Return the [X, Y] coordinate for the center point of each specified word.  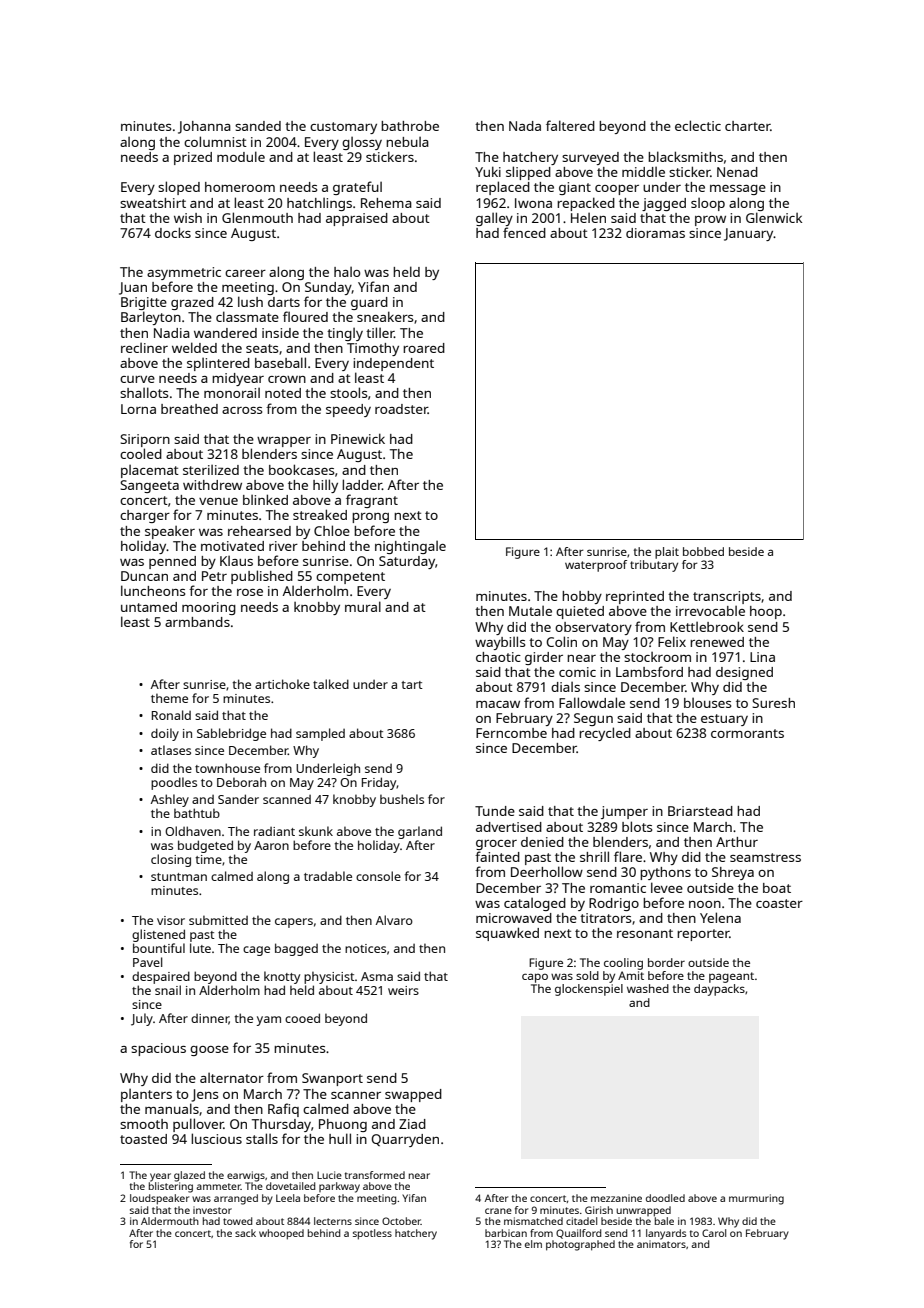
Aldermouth [170, 1221]
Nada [525, 126]
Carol [714, 1233]
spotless [372, 1234]
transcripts [727, 597]
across [242, 410]
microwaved [514, 918]
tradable [328, 876]
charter [748, 126]
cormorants [747, 733]
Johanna [204, 127]
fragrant [372, 501]
